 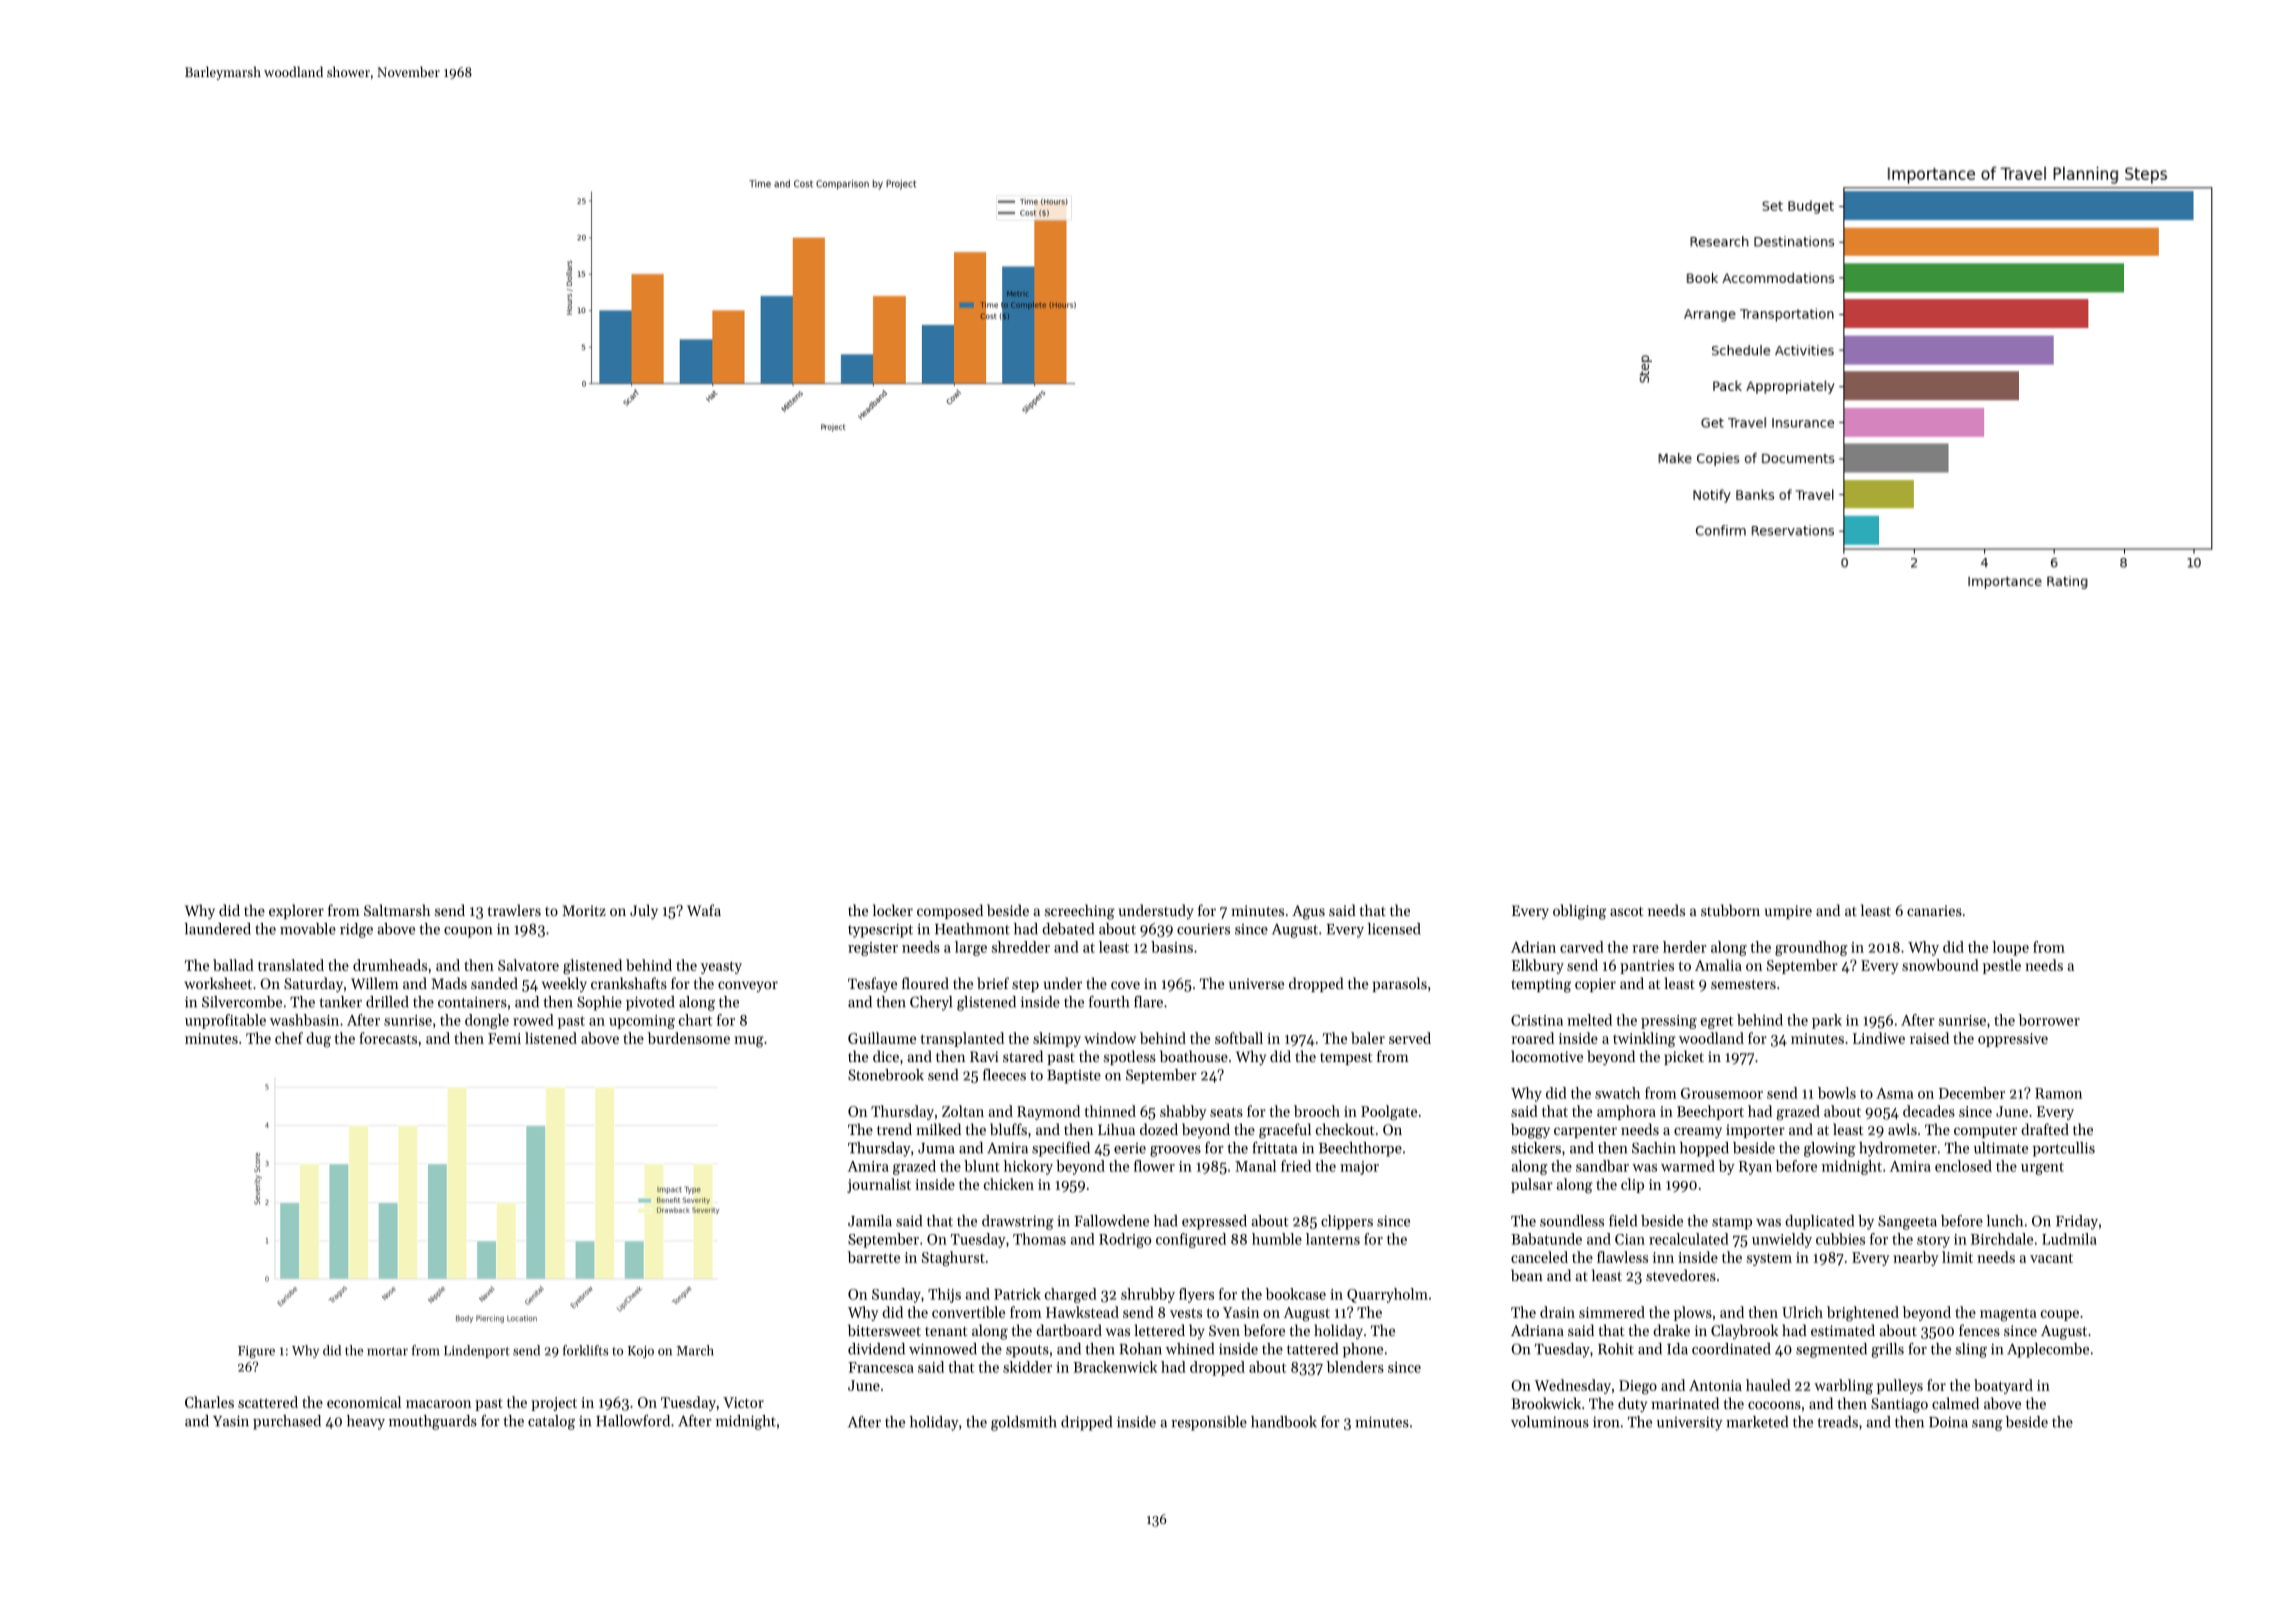 What do you see at coordinates (743, 1402) in the screenshot?
I see `Victor` at bounding box center [743, 1402].
